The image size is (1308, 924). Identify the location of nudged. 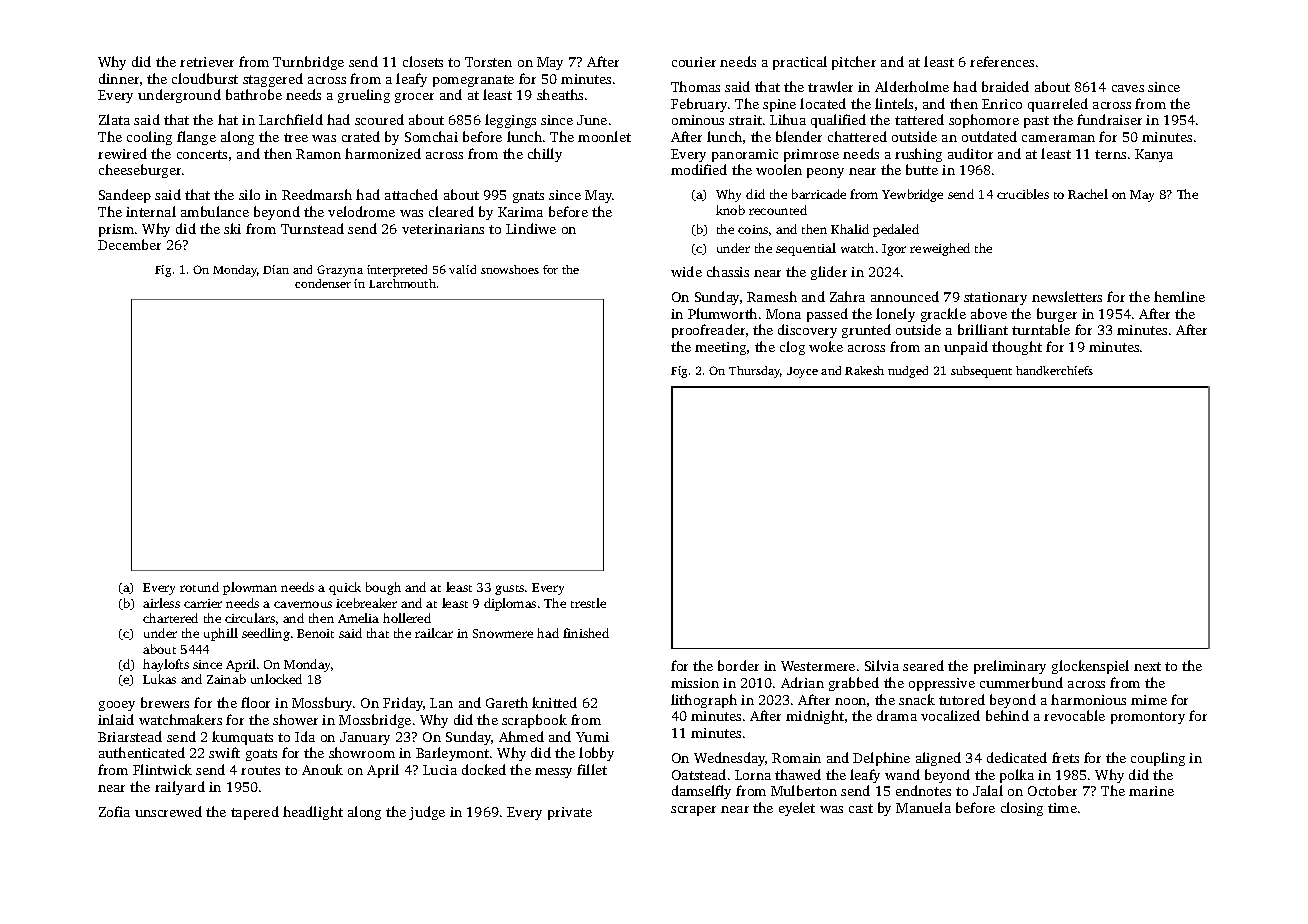
(908, 372).
